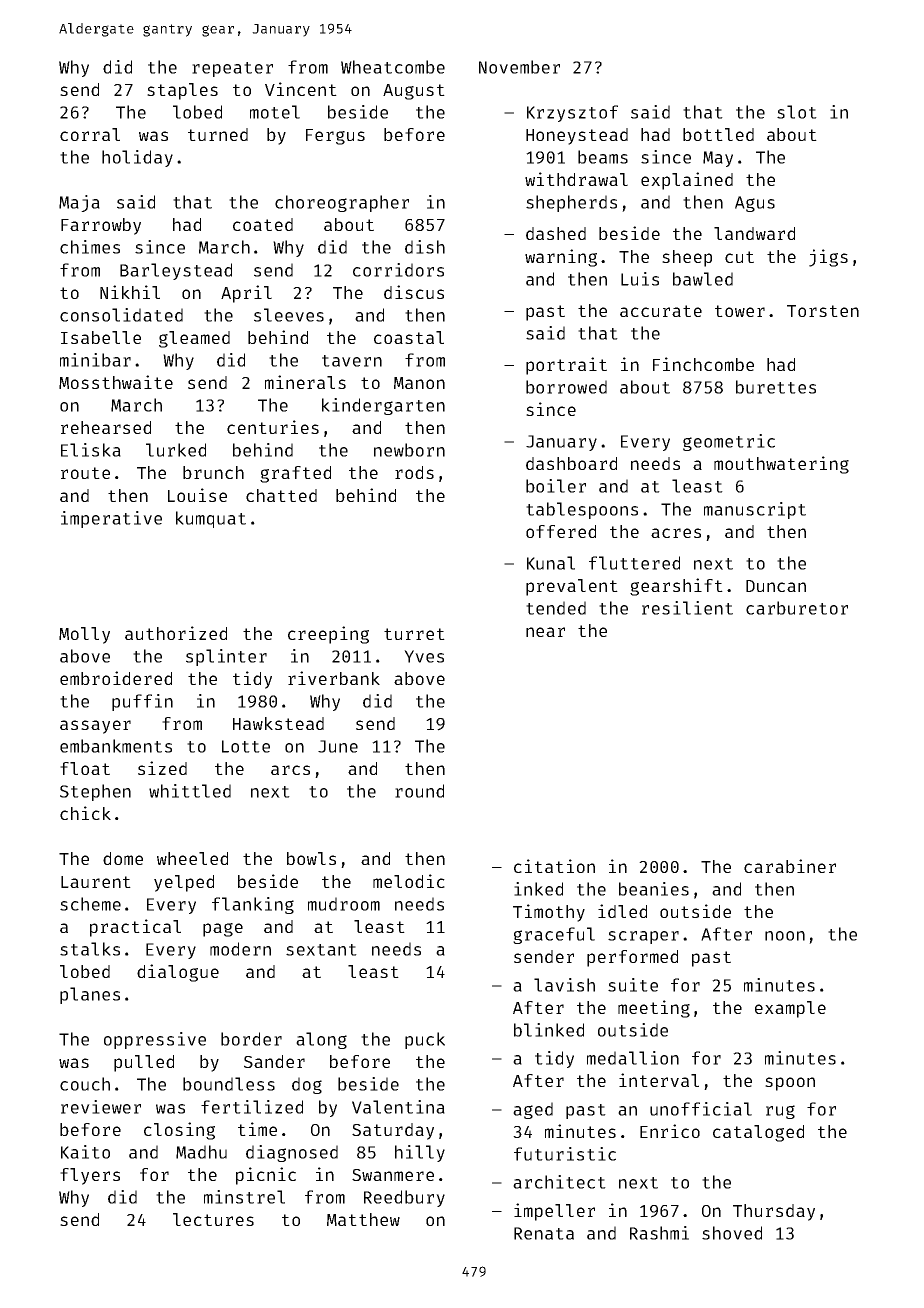 The width and height of the screenshot is (924, 1308). Describe the element at coordinates (211, 519) in the screenshot. I see `kumquat` at that location.
